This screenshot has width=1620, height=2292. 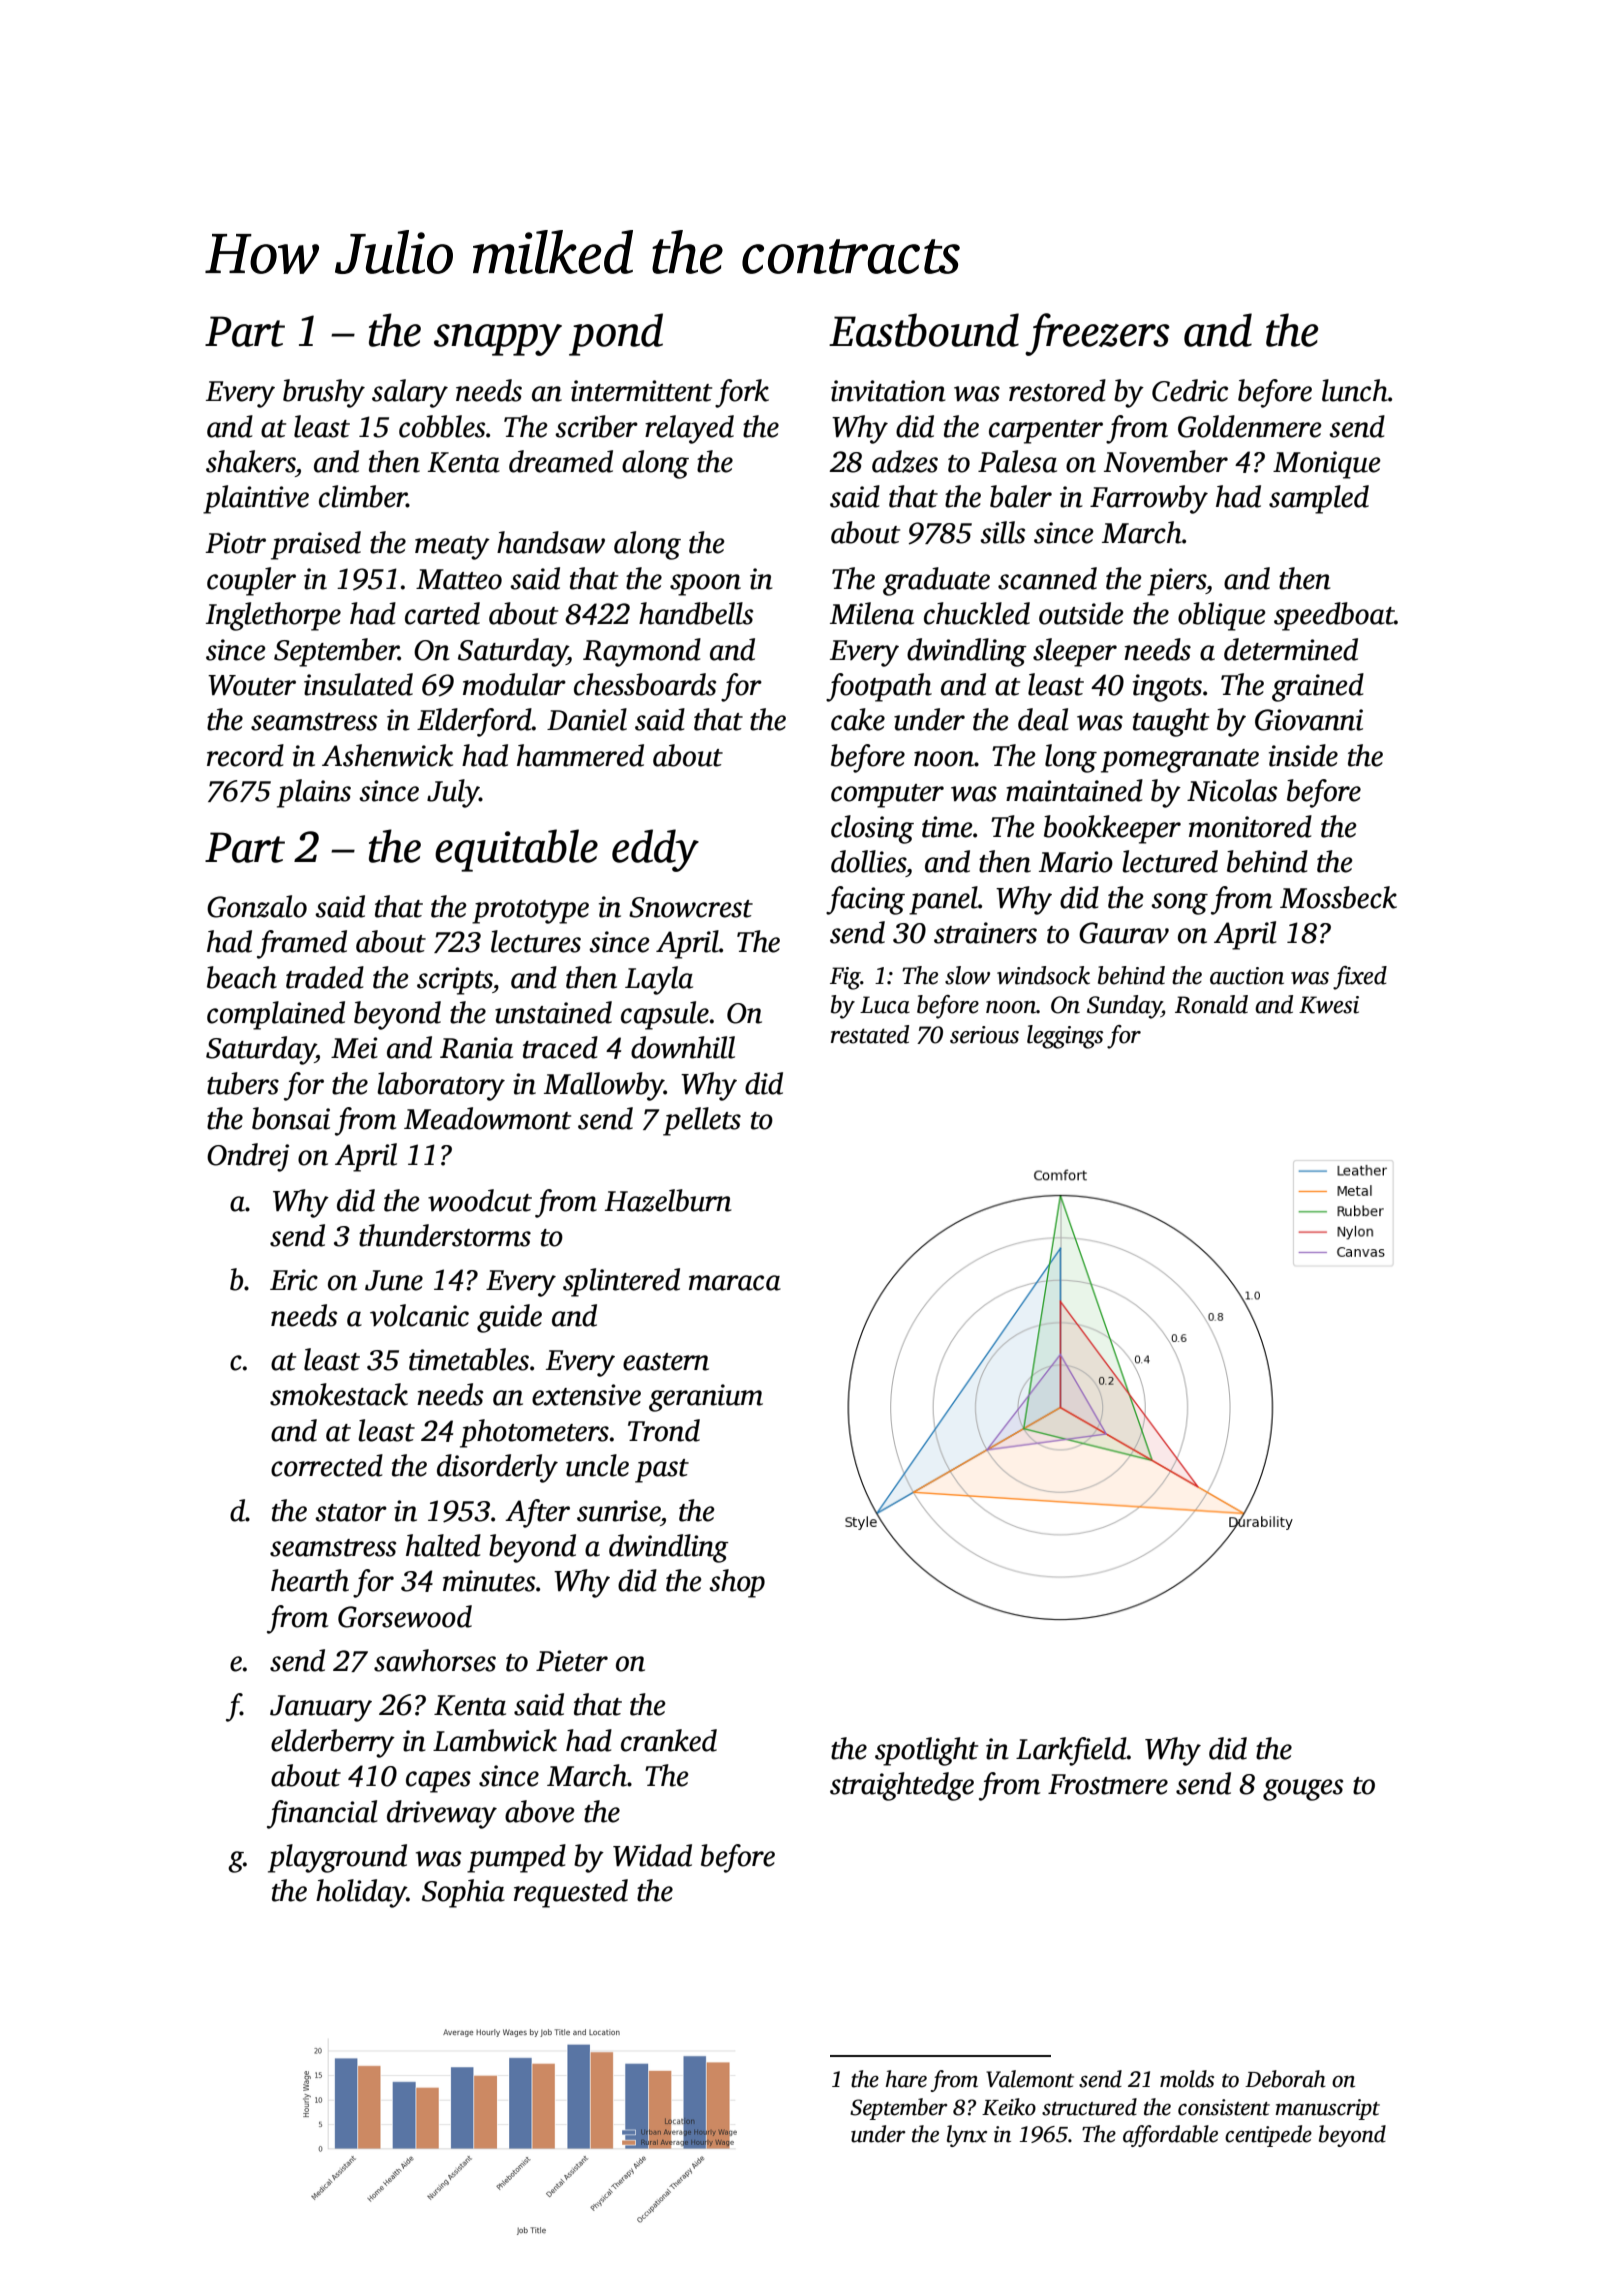 I want to click on pomegranate, so click(x=1180, y=761).
